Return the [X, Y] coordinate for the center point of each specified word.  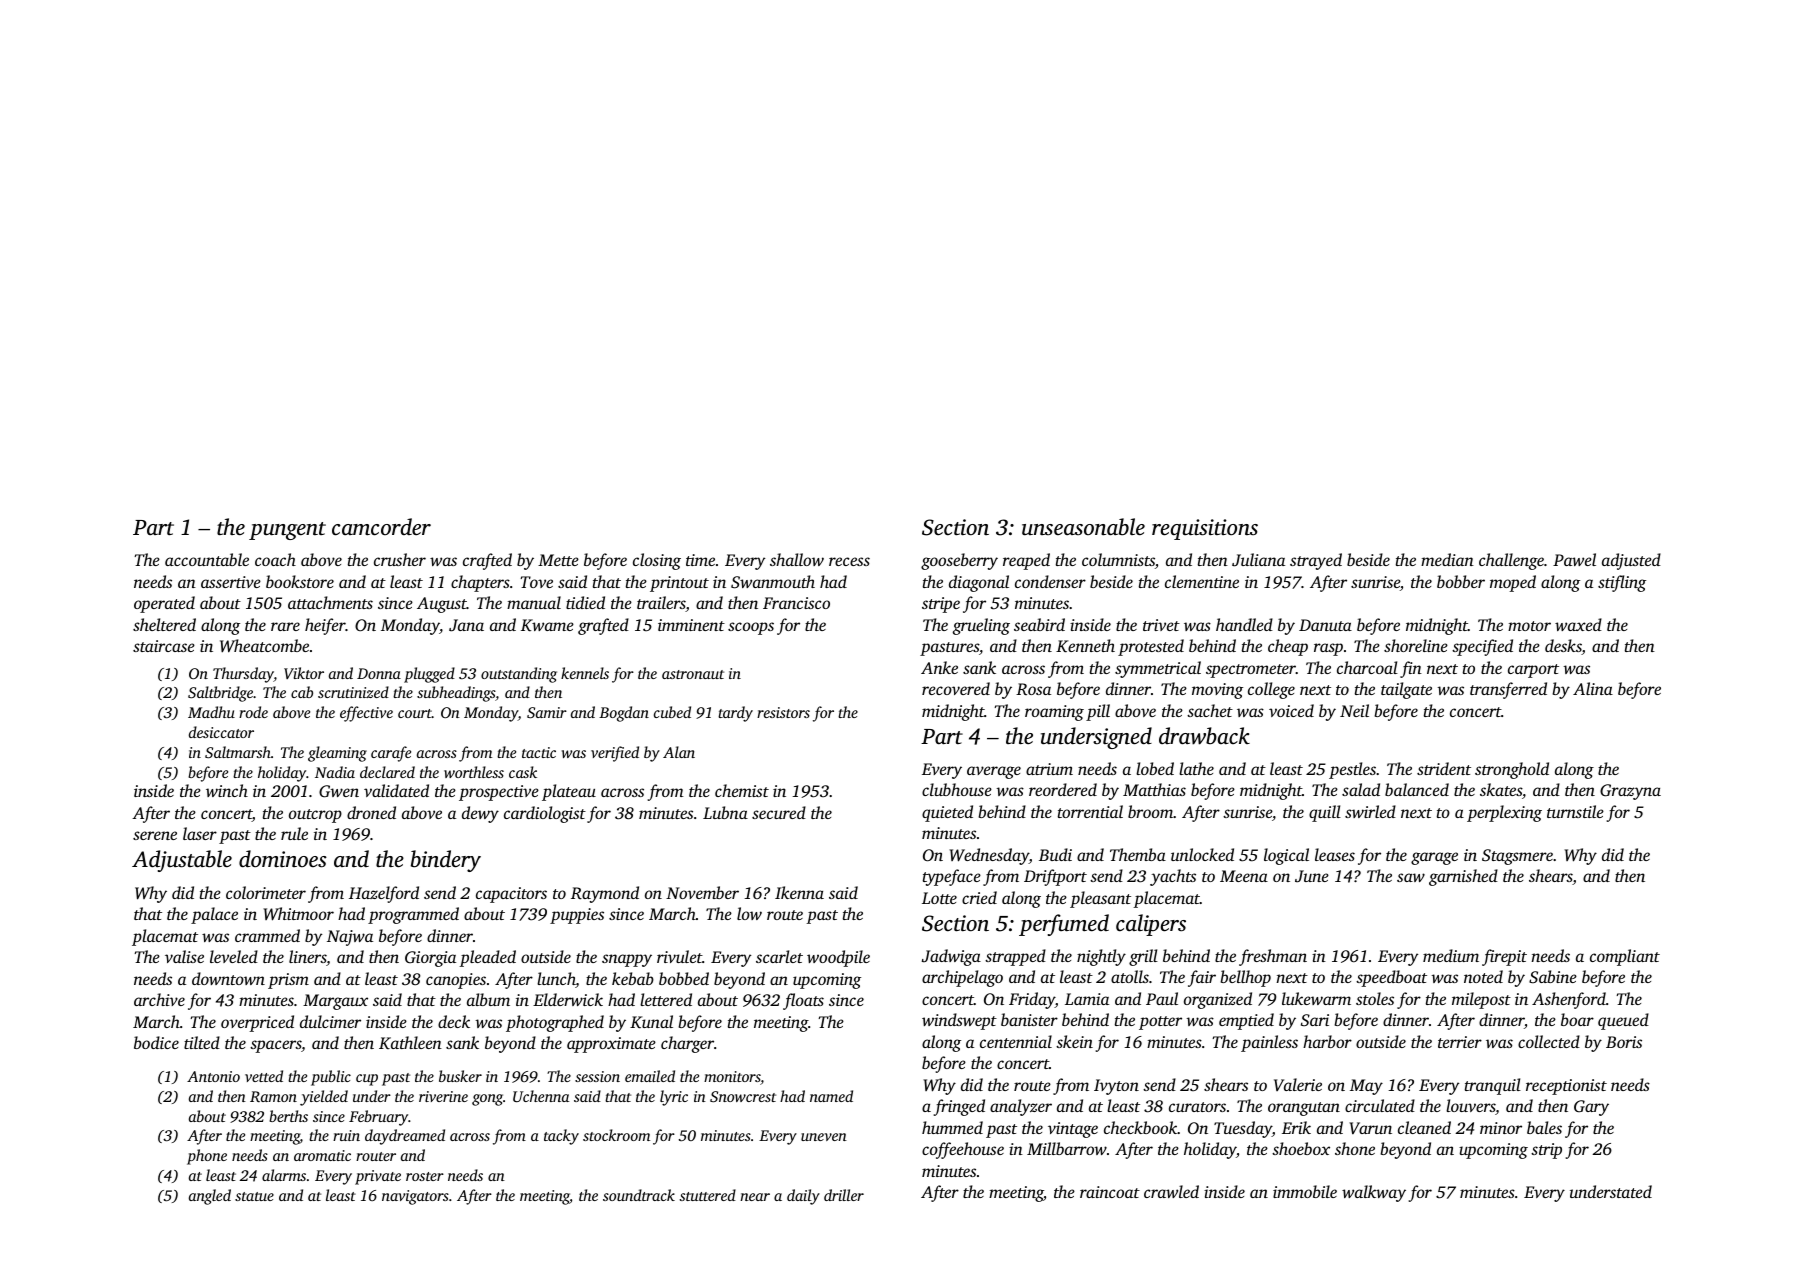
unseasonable [1083, 527]
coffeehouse [963, 1150]
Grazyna [1630, 792]
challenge [1511, 561]
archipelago [962, 978]
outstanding [519, 675]
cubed [672, 712]
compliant [1625, 957]
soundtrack [639, 1195]
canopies [456, 981]
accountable [207, 559]
